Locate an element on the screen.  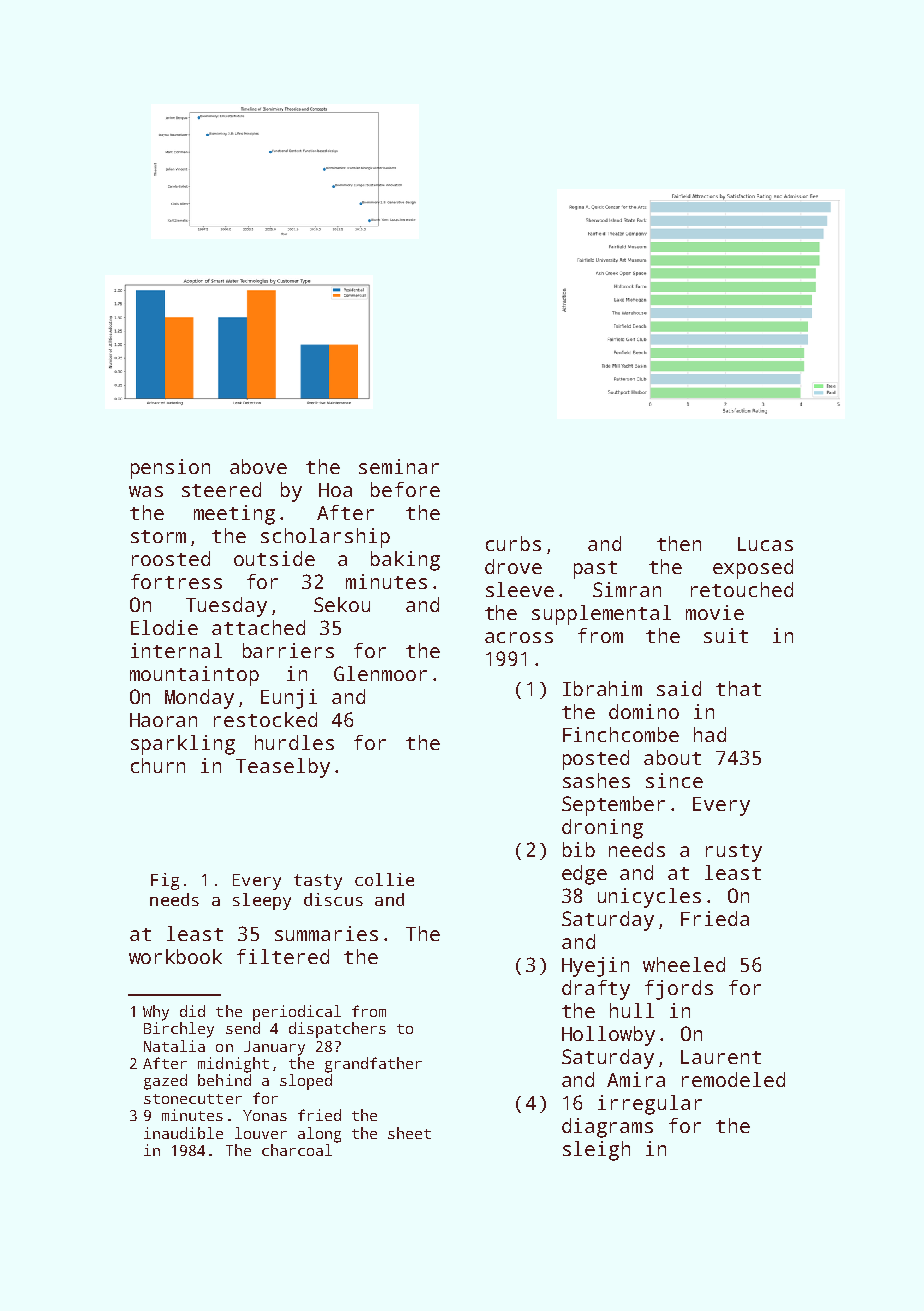
sloped is located at coordinates (306, 1082).
